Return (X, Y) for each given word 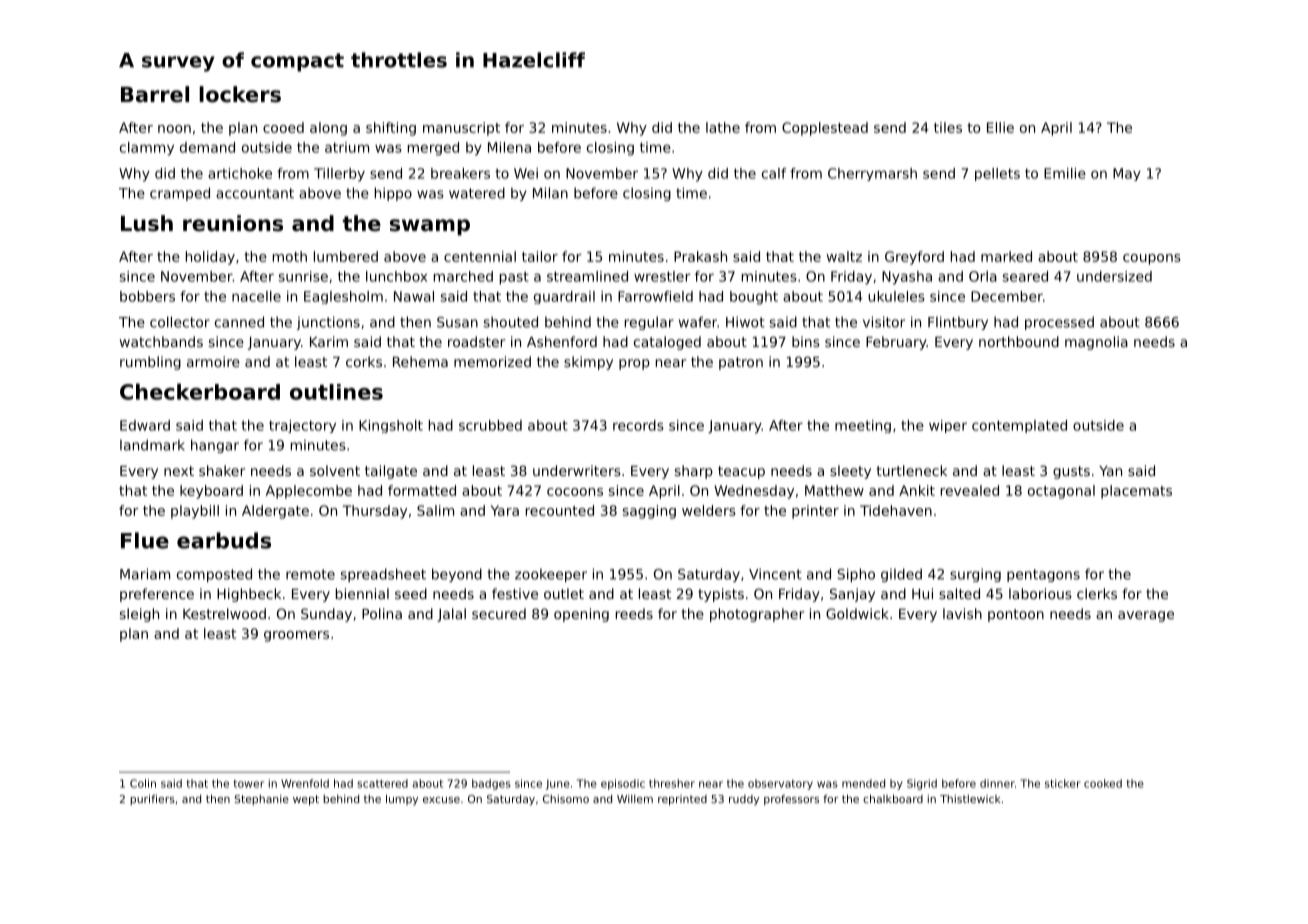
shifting (391, 129)
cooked (1103, 783)
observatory (780, 784)
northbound (1019, 341)
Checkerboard (200, 391)
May (1127, 174)
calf (774, 173)
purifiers (152, 799)
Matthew (834, 490)
